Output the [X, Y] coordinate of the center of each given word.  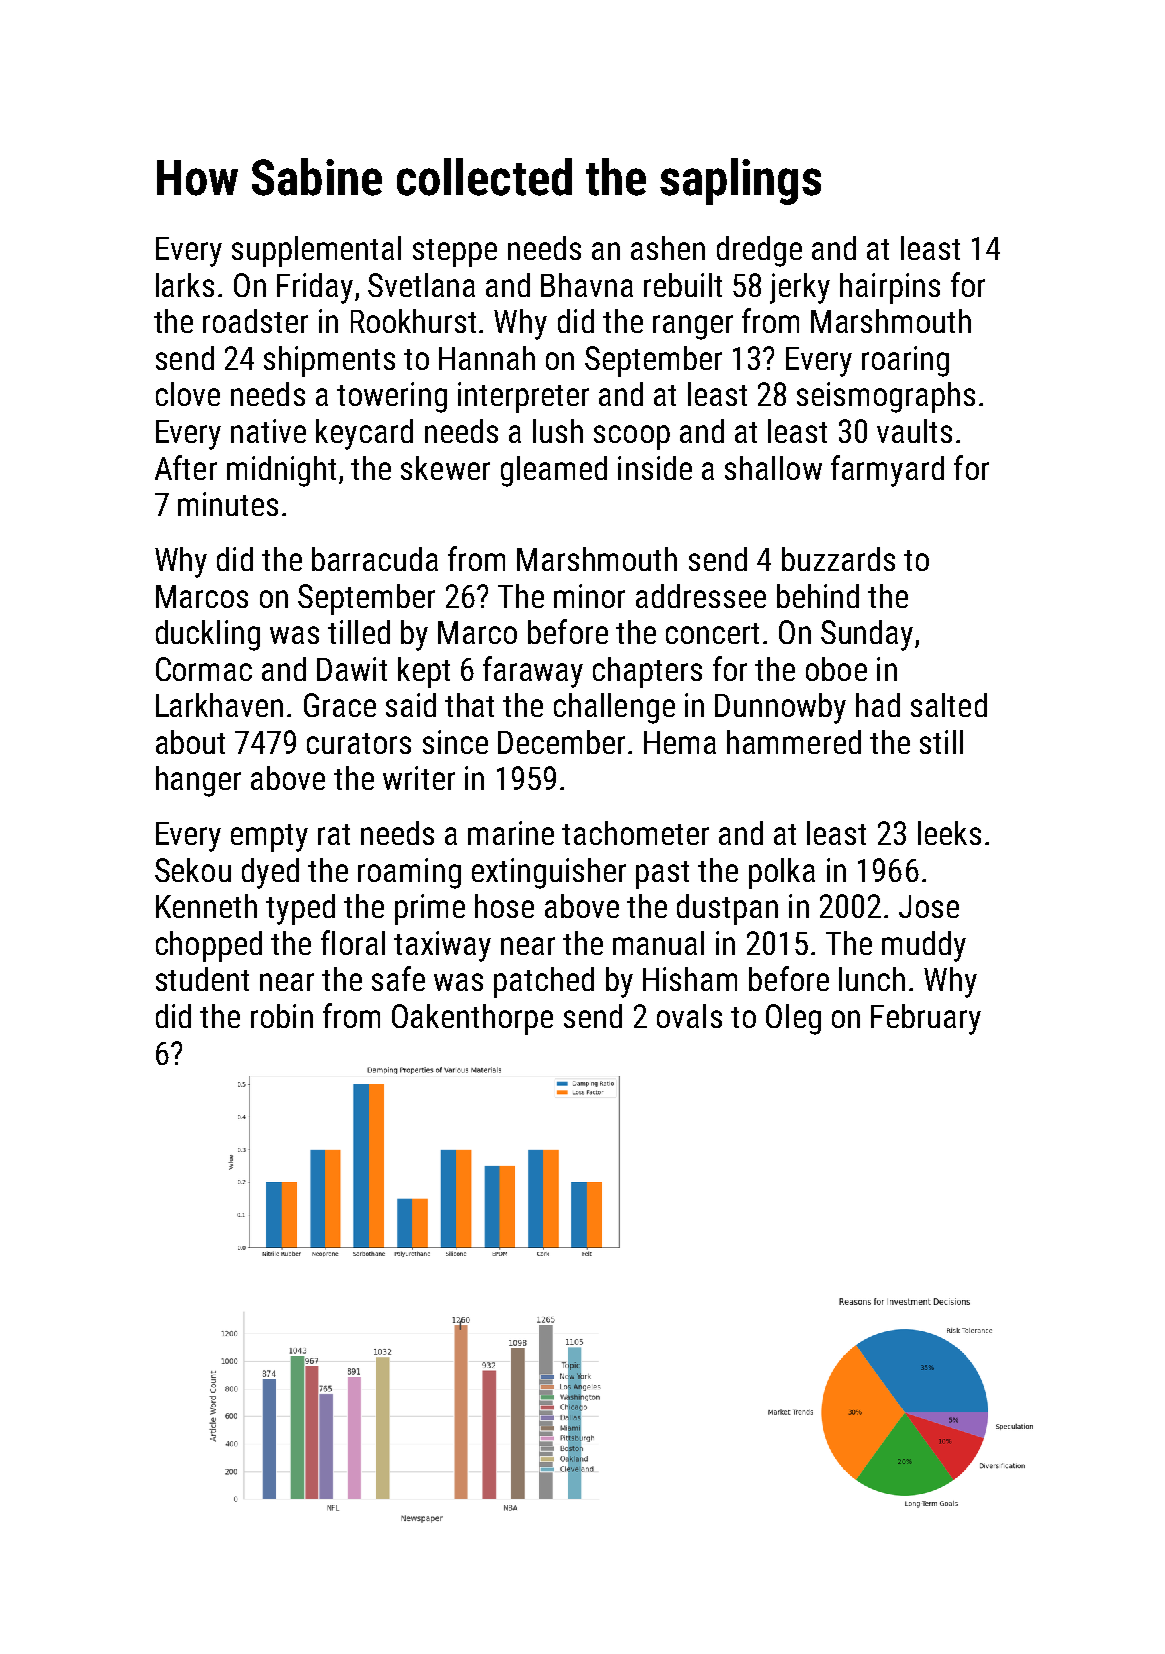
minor [589, 596]
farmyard [887, 471]
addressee [701, 596]
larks [185, 285]
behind [818, 596]
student [202, 979]
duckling [208, 635]
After [186, 467]
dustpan [727, 909]
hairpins [890, 288]
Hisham [690, 979]
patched [544, 982]
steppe [455, 253]
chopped [209, 946]
